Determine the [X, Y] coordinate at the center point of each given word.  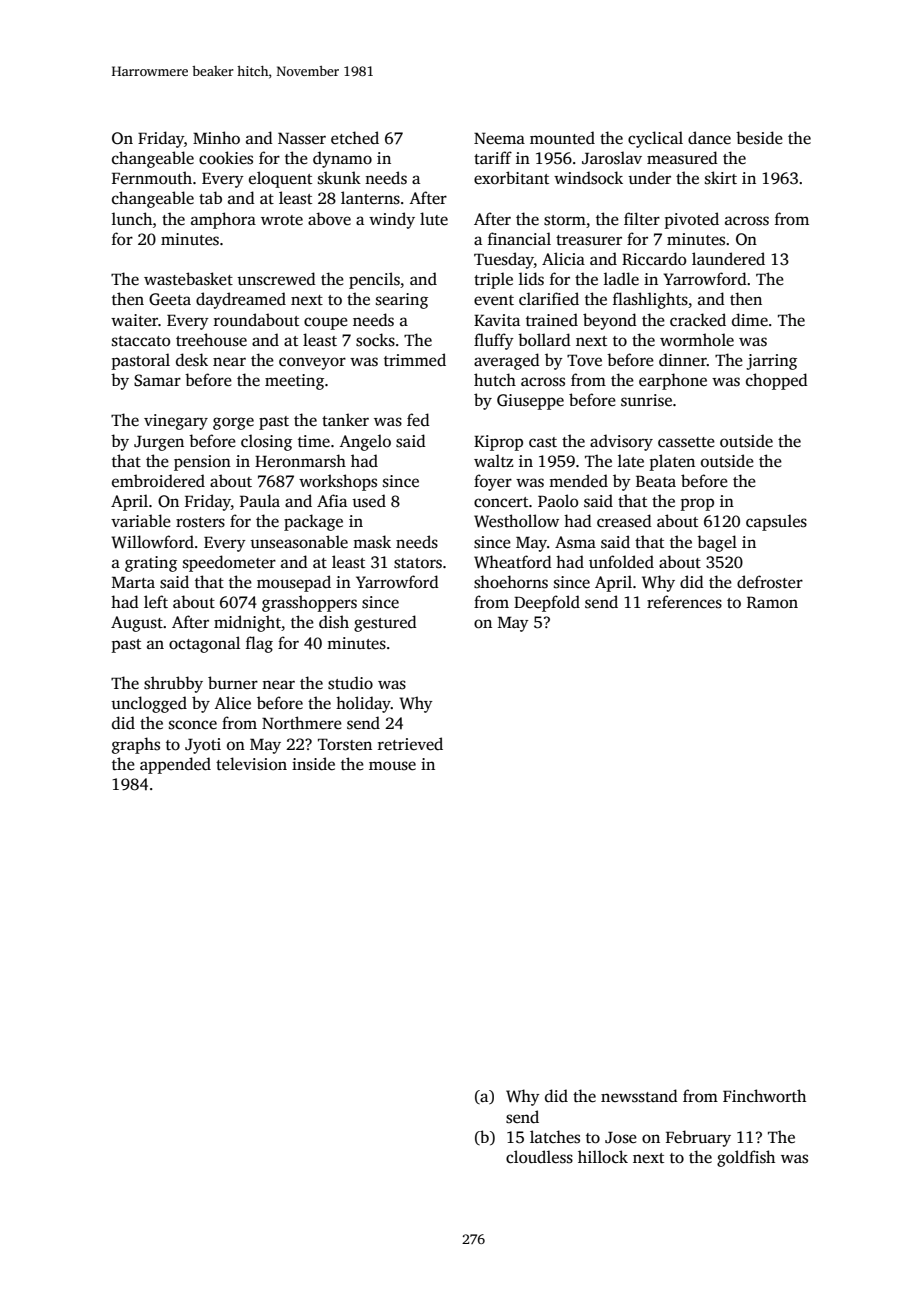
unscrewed [276, 279]
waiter [134, 320]
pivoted [692, 220]
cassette [686, 442]
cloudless [539, 1157]
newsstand [639, 1096]
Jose [621, 1137]
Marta [133, 582]
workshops [338, 482]
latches [555, 1137]
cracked [698, 320]
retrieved [410, 744]
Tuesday [504, 260]
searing [402, 301]
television [251, 764]
